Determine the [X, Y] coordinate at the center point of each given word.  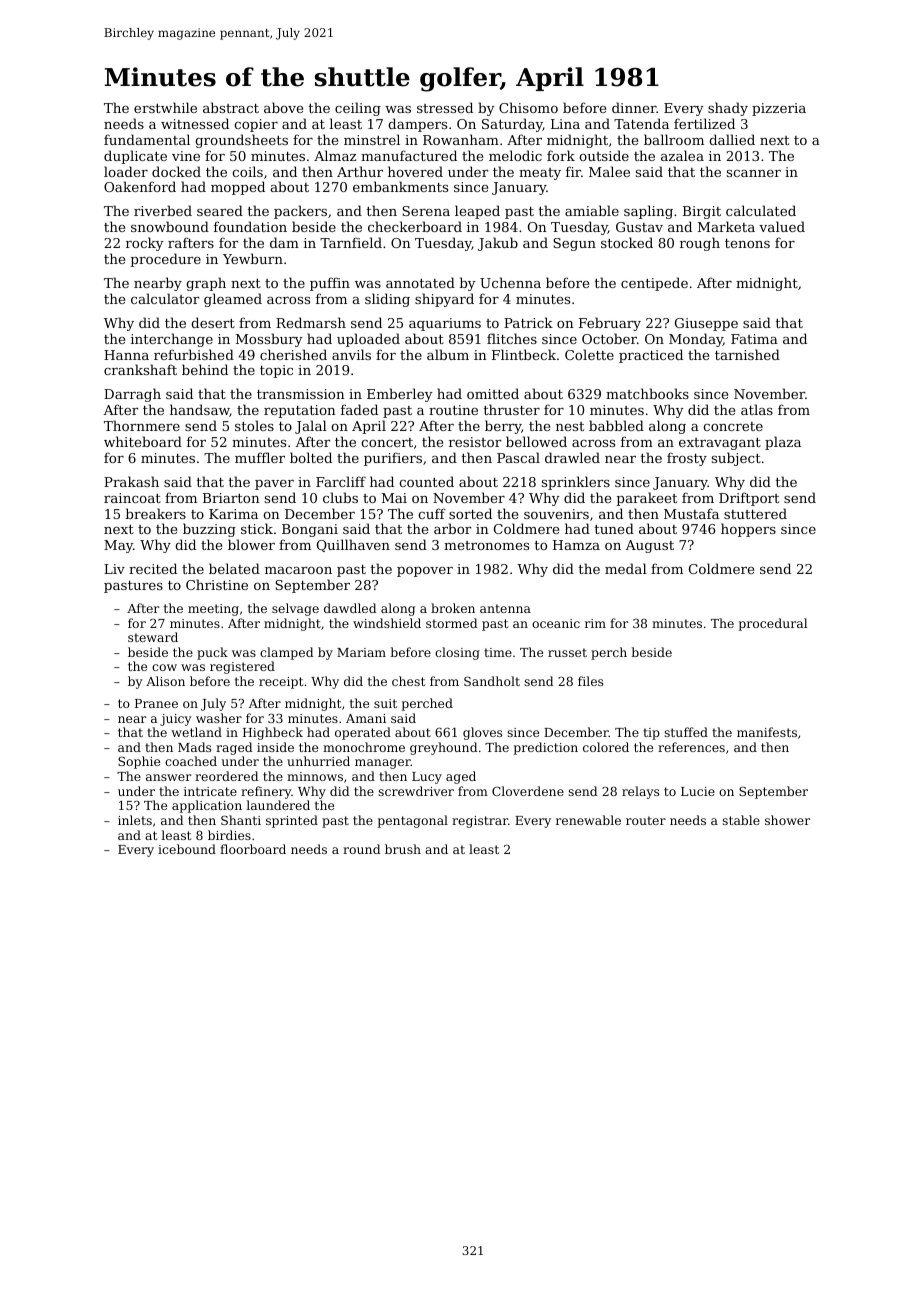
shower [787, 820]
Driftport [749, 499]
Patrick [528, 322]
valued [782, 226]
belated [234, 568]
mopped [238, 188]
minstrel [372, 139]
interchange [172, 340]
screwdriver [416, 791]
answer [168, 777]
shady [728, 109]
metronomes [486, 545]
